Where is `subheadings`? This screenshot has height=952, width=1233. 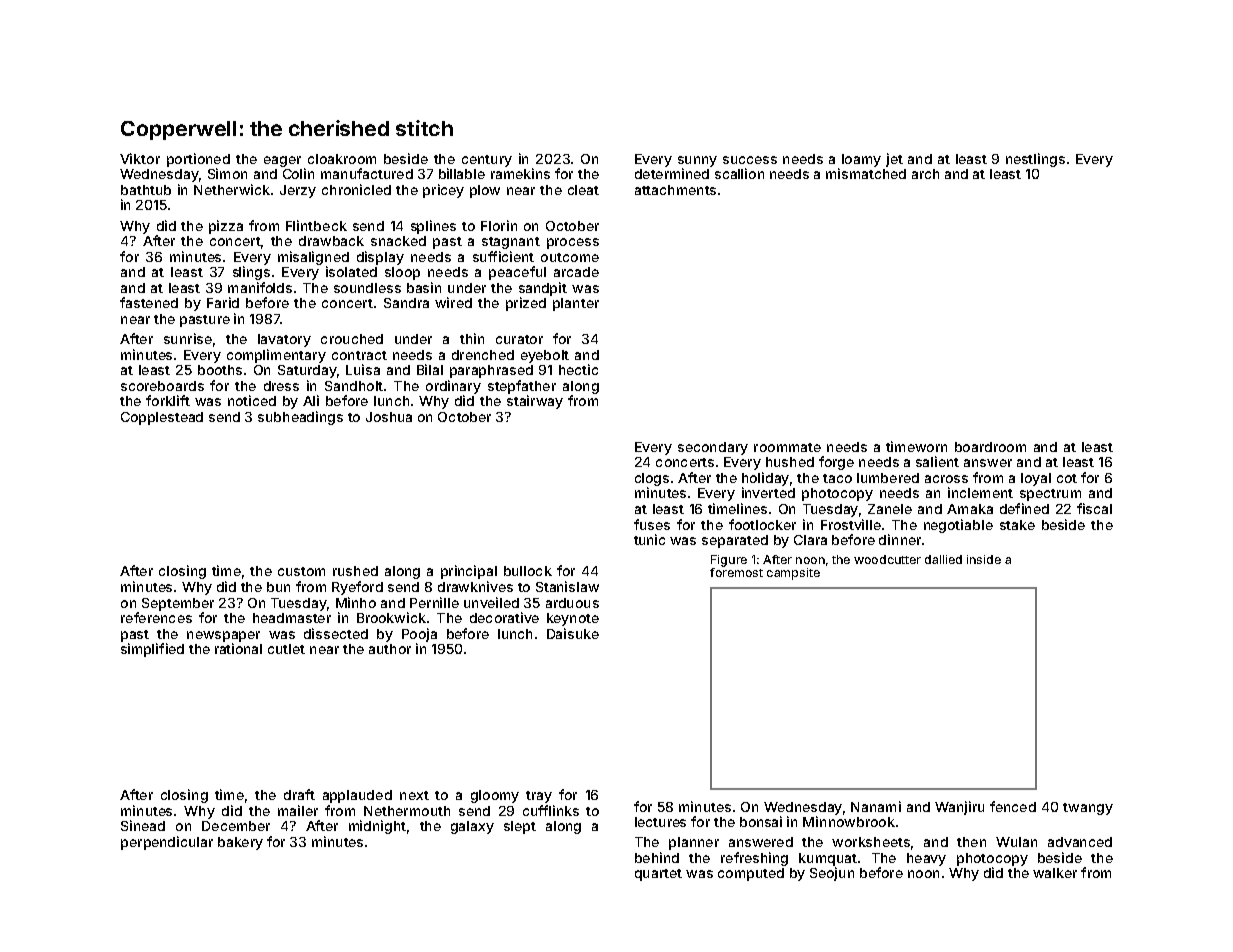 subheadings is located at coordinates (300, 418).
